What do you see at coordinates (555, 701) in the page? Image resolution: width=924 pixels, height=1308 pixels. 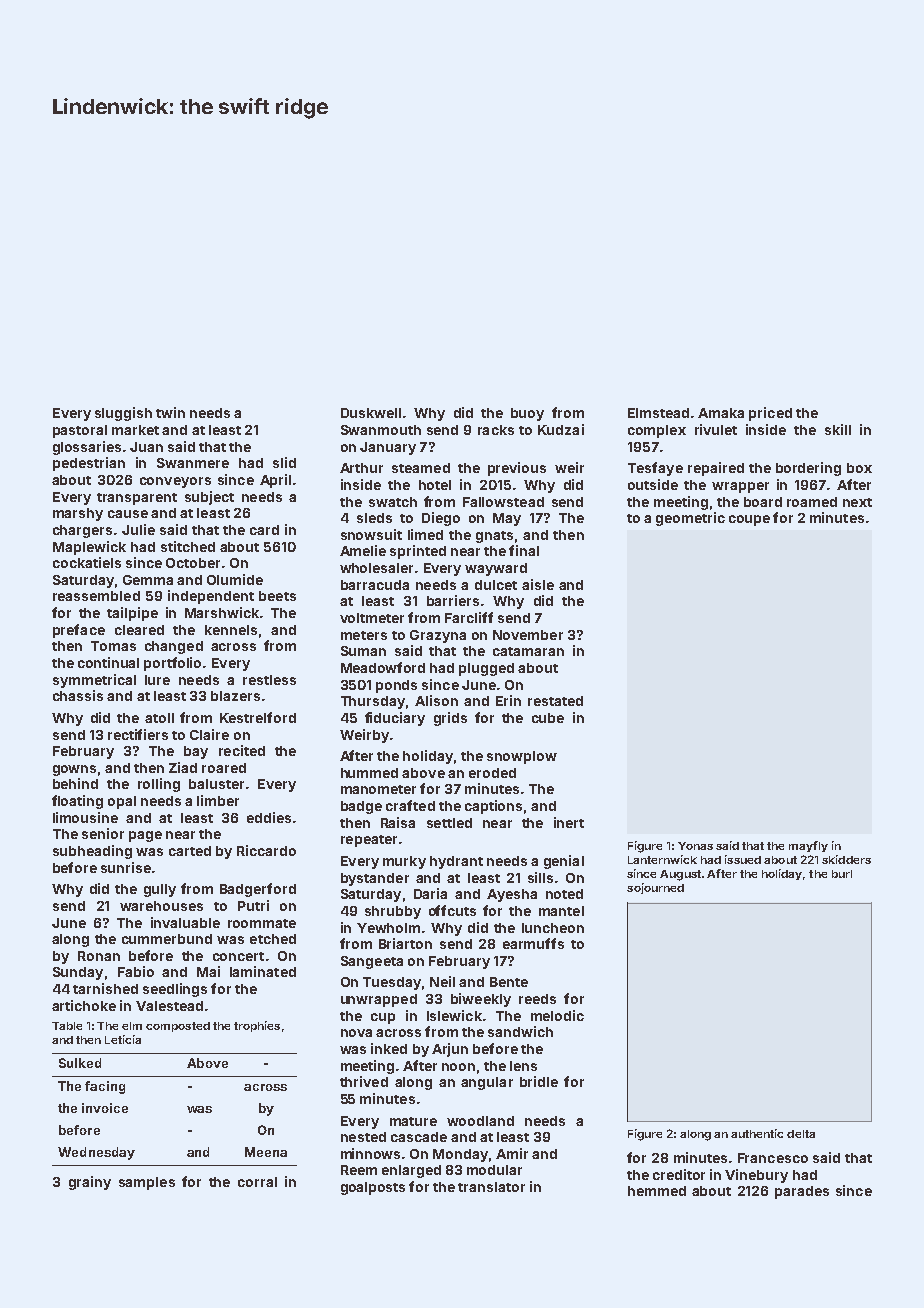 I see `restated` at bounding box center [555, 701].
